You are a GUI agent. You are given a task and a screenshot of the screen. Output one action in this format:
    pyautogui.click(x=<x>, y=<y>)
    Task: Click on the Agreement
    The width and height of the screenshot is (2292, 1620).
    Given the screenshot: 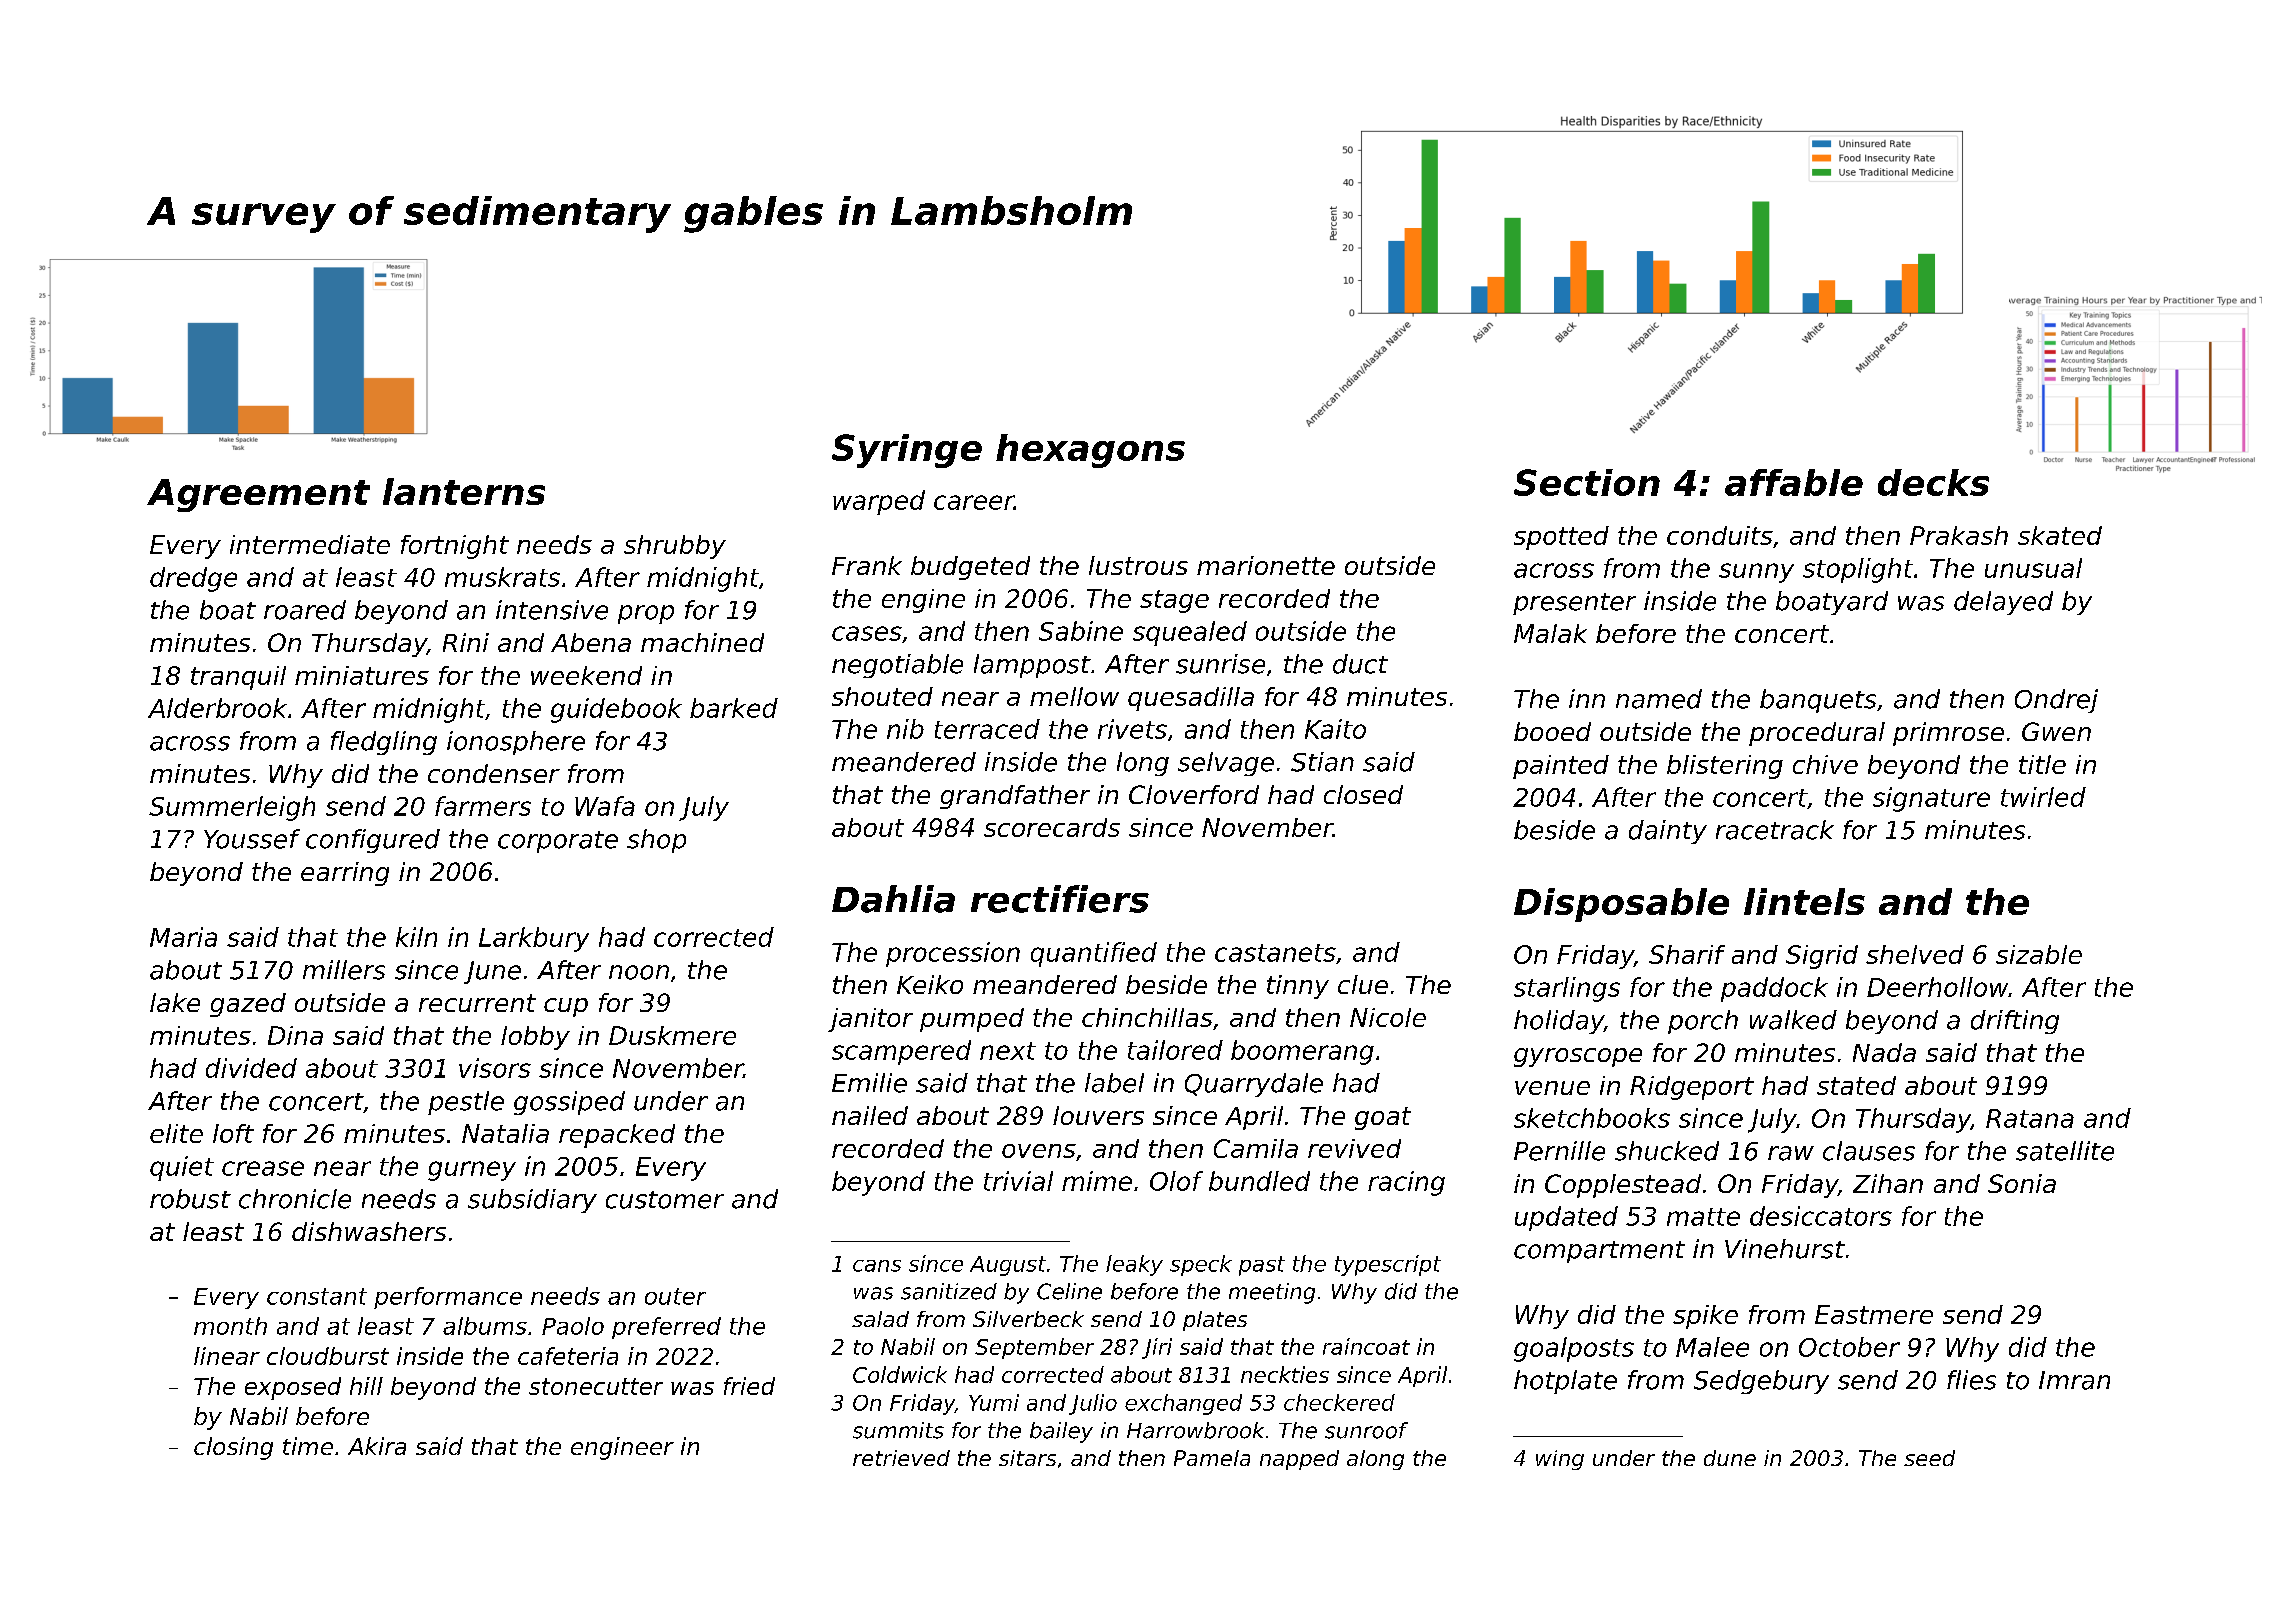 What is the action you would take?
    pyautogui.click(x=258, y=495)
